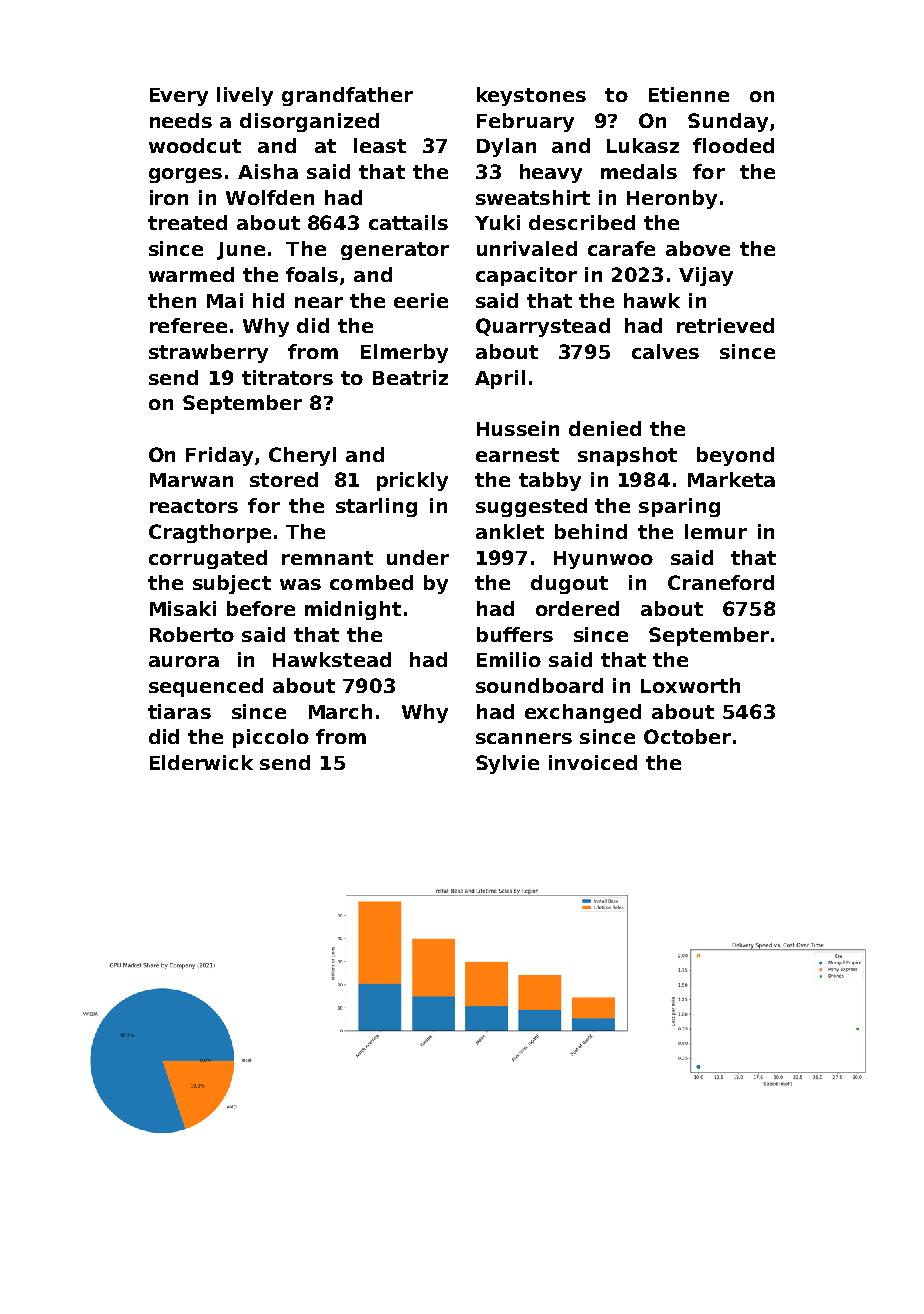 Image resolution: width=924 pixels, height=1314 pixels. Describe the element at coordinates (287, 377) in the screenshot. I see `titrators` at that location.
